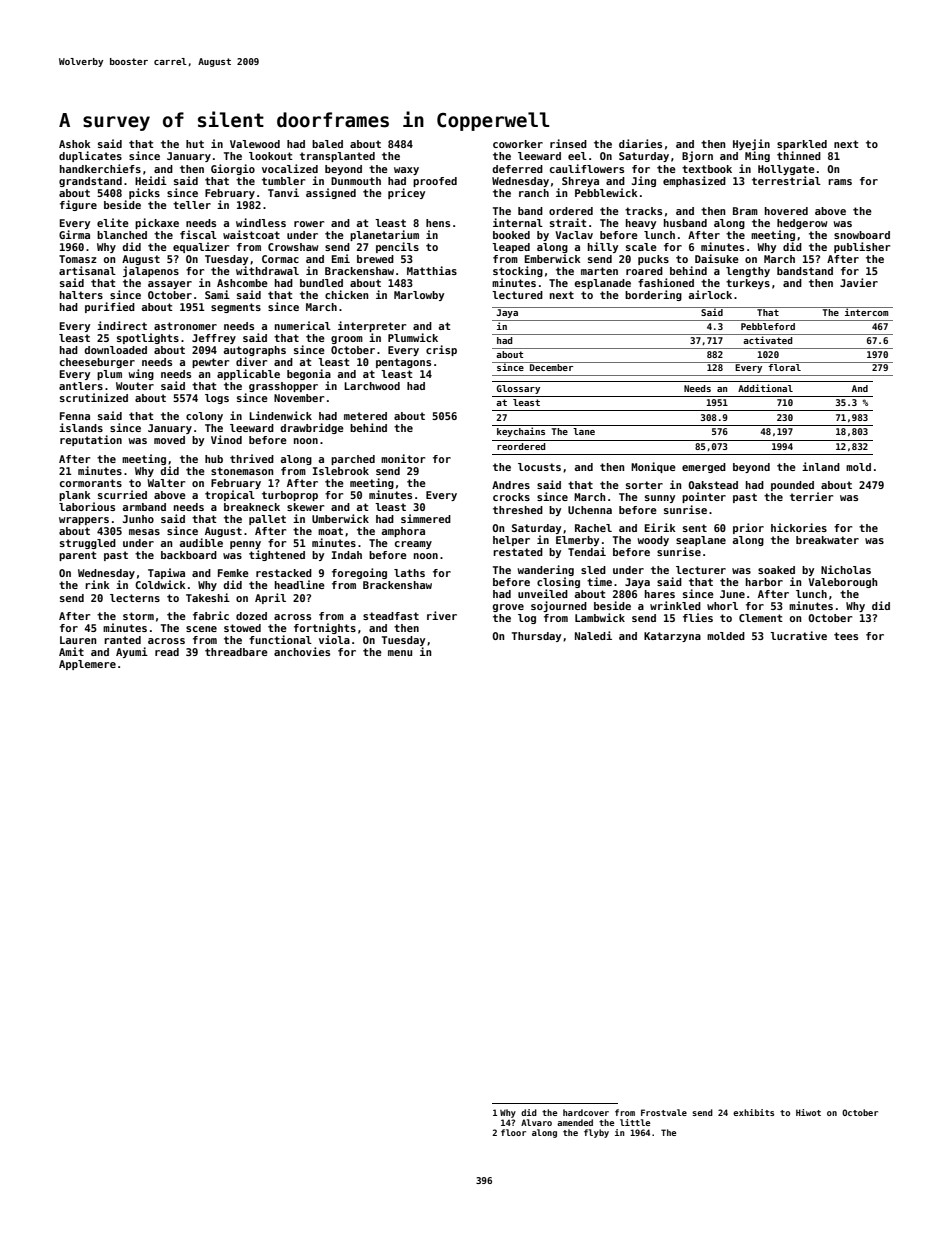  What do you see at coordinates (71, 651) in the image?
I see `Amit` at bounding box center [71, 651].
